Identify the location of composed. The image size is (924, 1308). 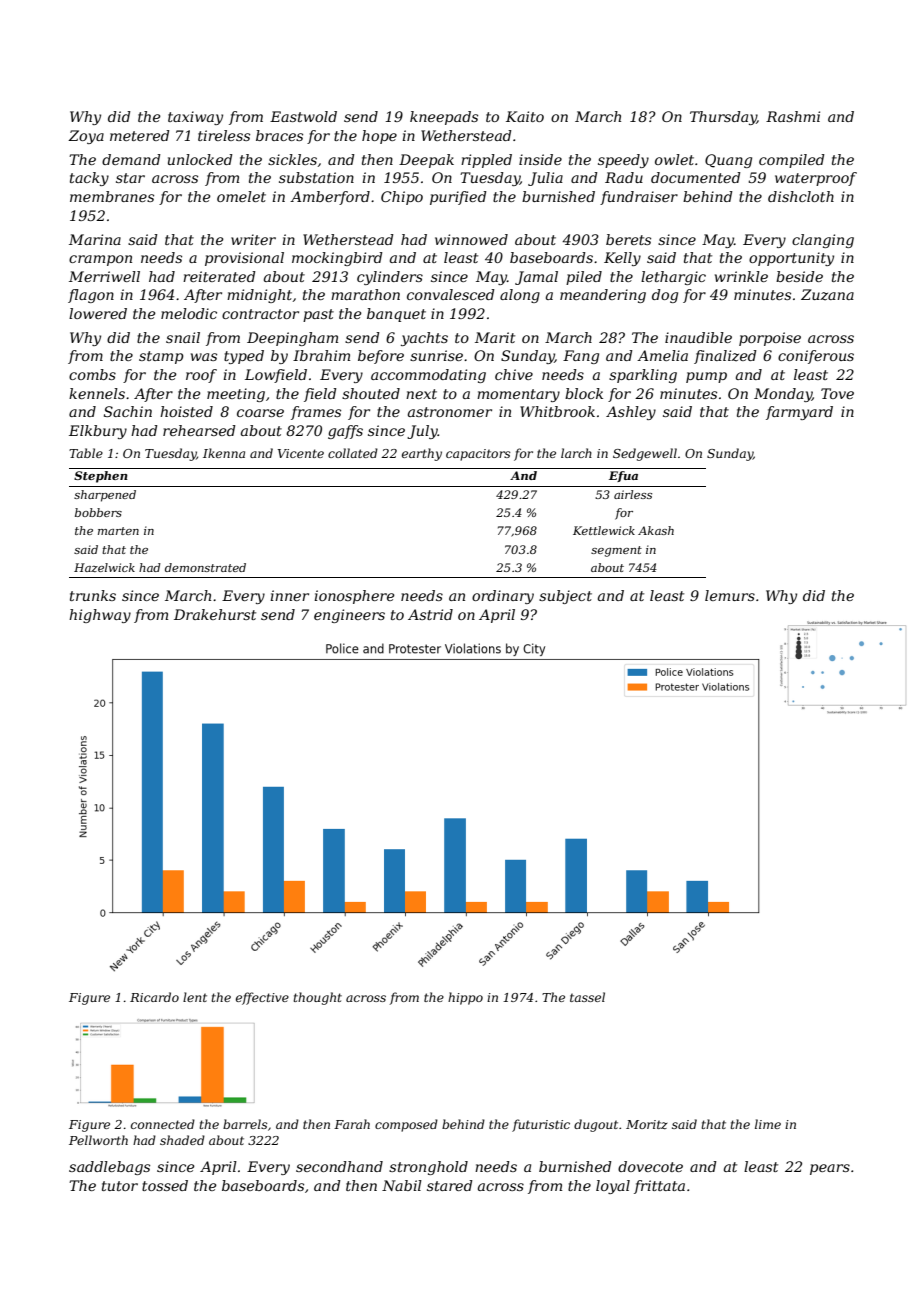
(406, 1125).
